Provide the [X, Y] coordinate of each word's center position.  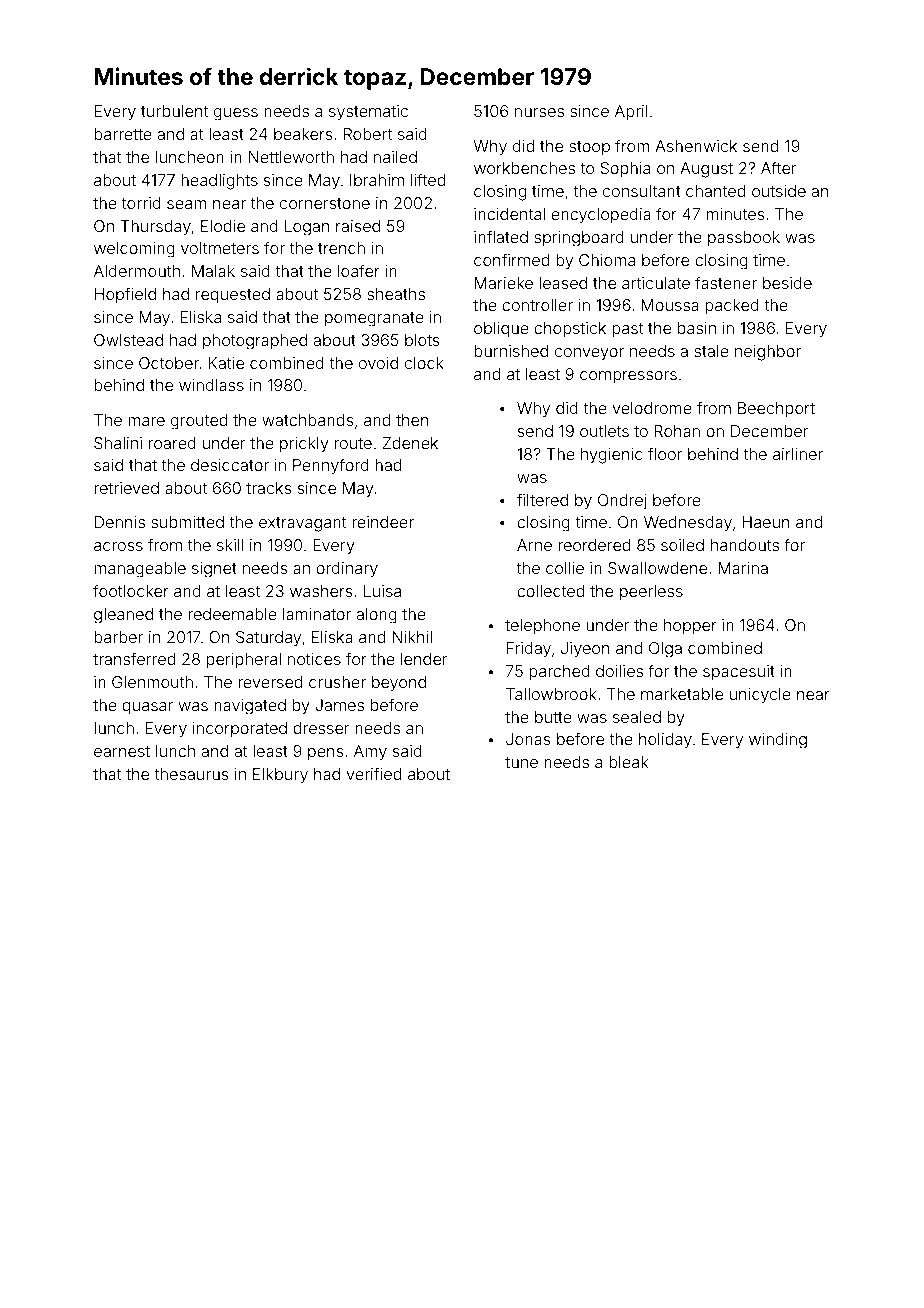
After [778, 167]
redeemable [232, 614]
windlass [211, 385]
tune [521, 762]
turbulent [174, 111]
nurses [539, 112]
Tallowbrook [551, 694]
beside [787, 283]
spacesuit [739, 673]
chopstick [570, 329]
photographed [255, 342]
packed [732, 306]
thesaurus [191, 774]
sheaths [396, 294]
